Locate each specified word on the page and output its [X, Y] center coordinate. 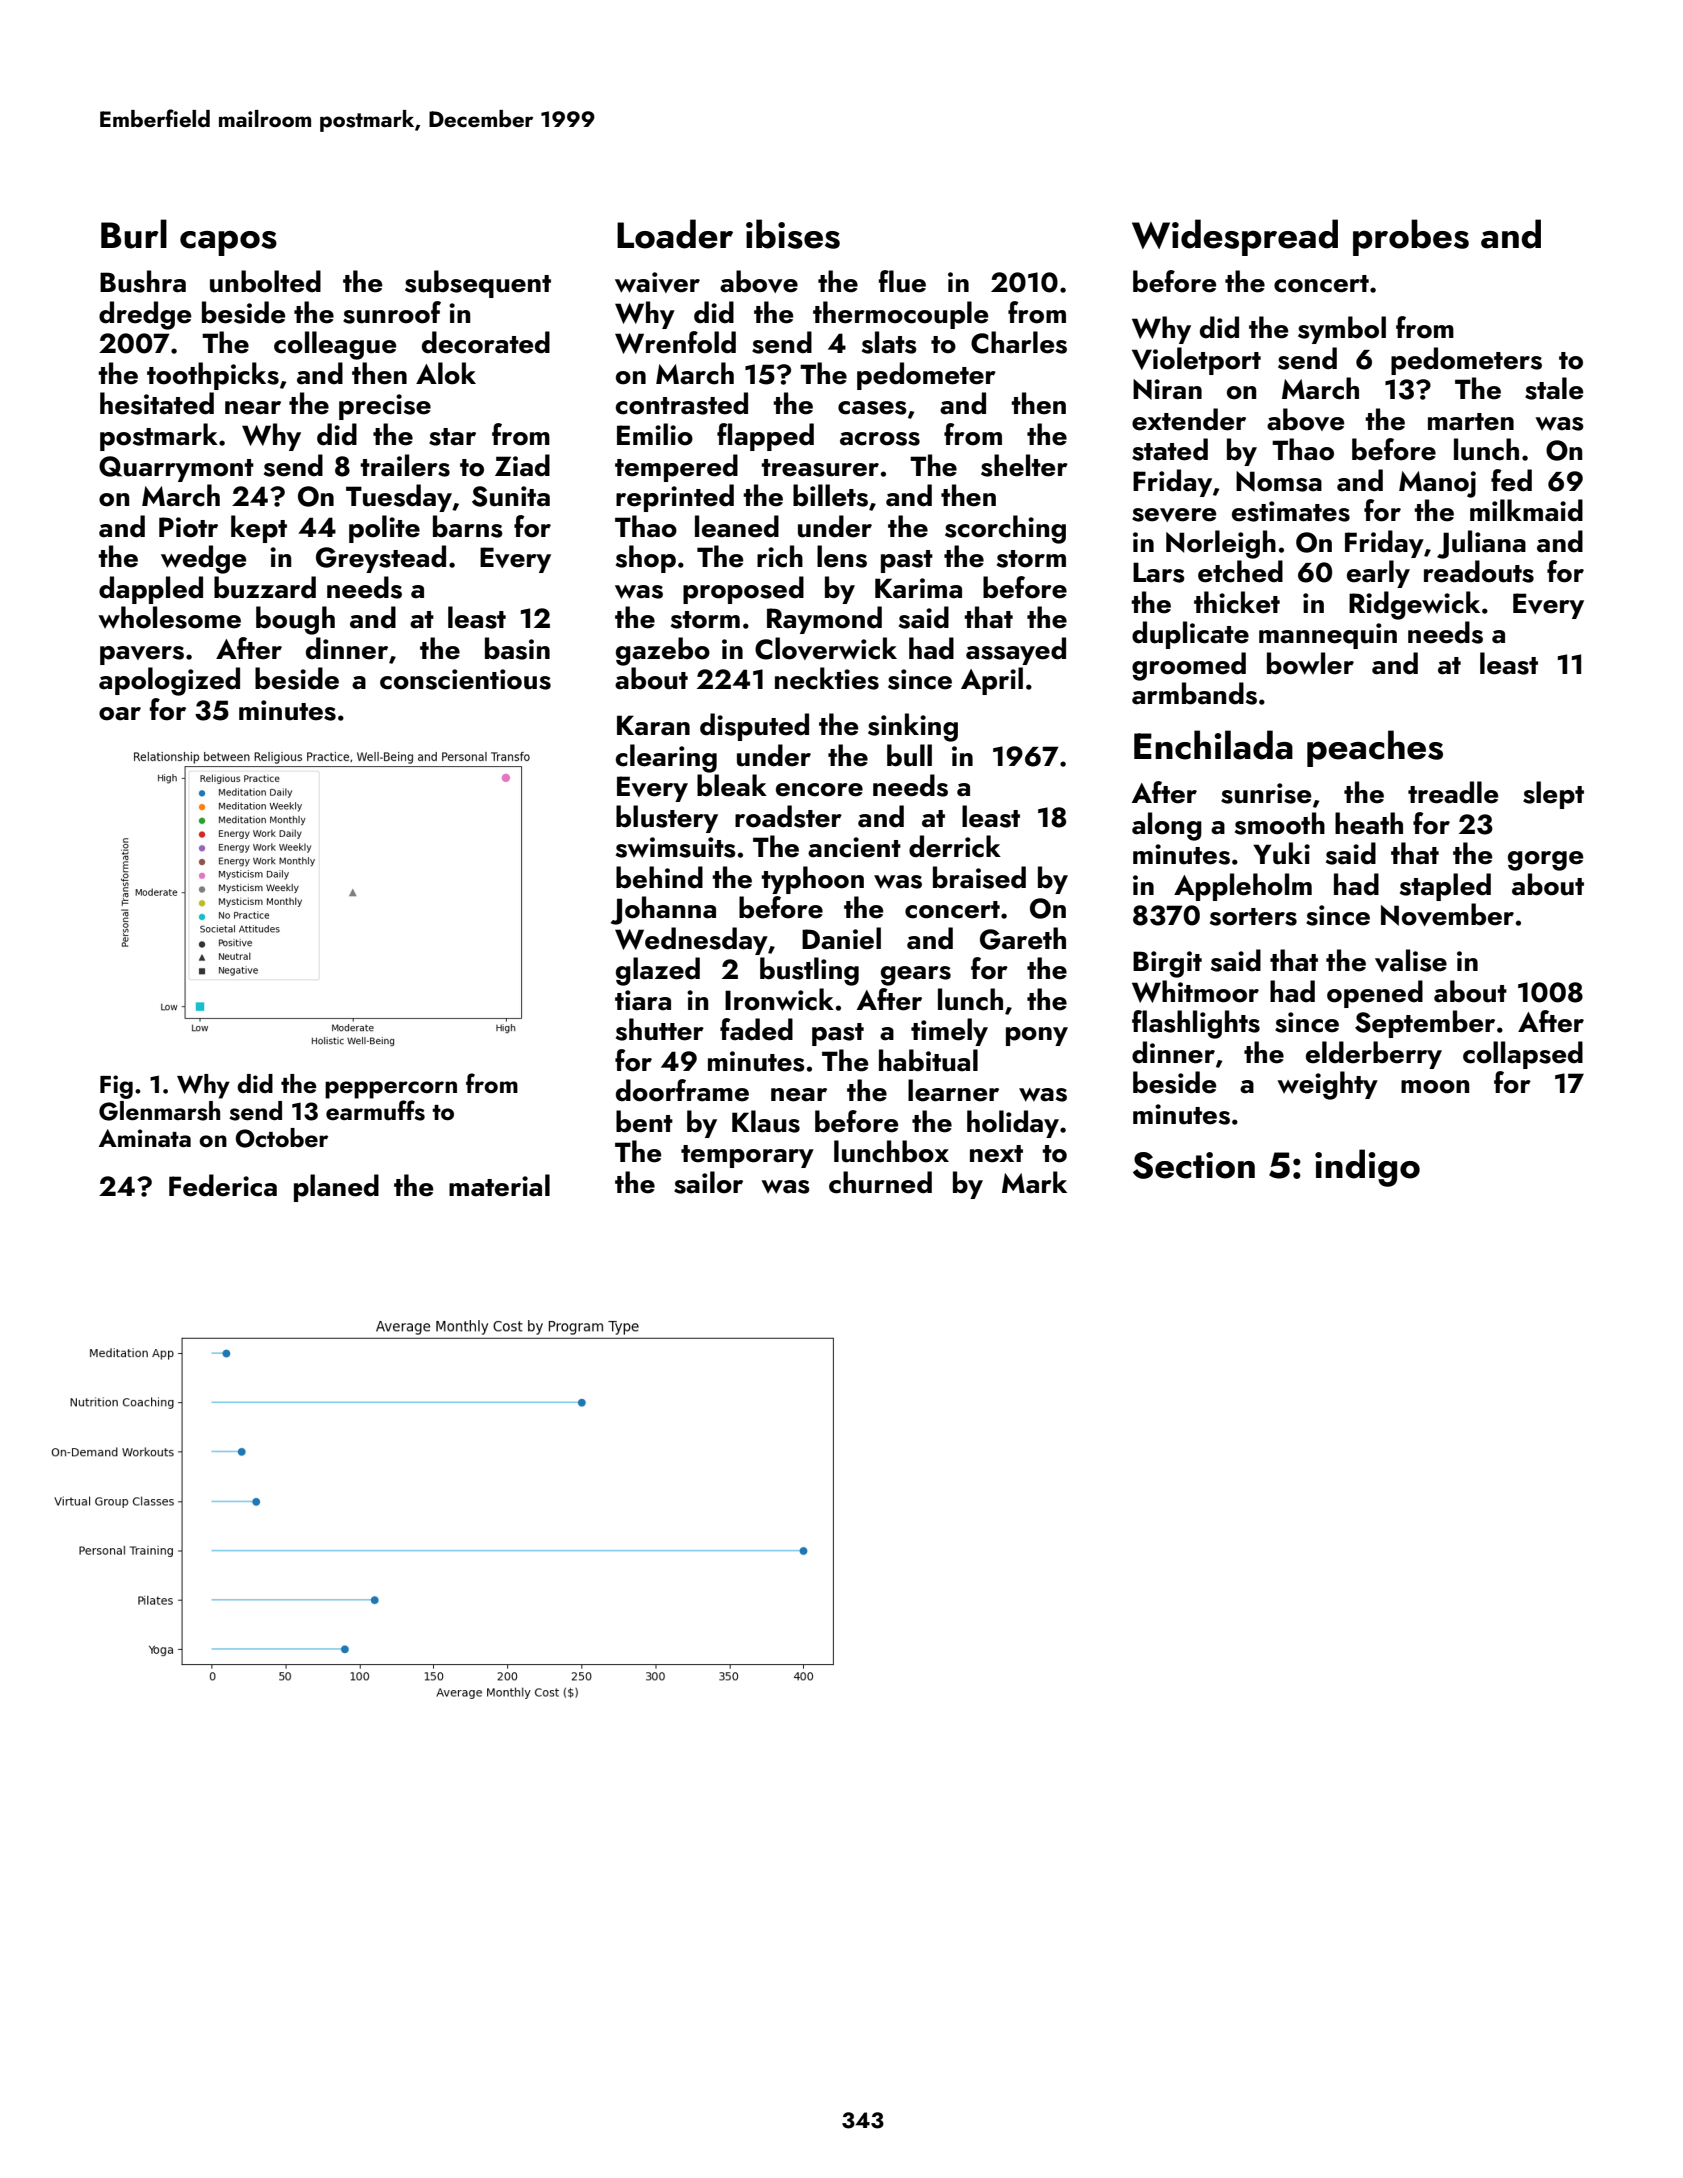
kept [259, 529]
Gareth [1023, 938]
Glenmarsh [159, 1111]
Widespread [1235, 237]
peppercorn [391, 1090]
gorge [1546, 861]
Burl [134, 234]
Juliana [1481, 544]
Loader [675, 234]
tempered [676, 468]
